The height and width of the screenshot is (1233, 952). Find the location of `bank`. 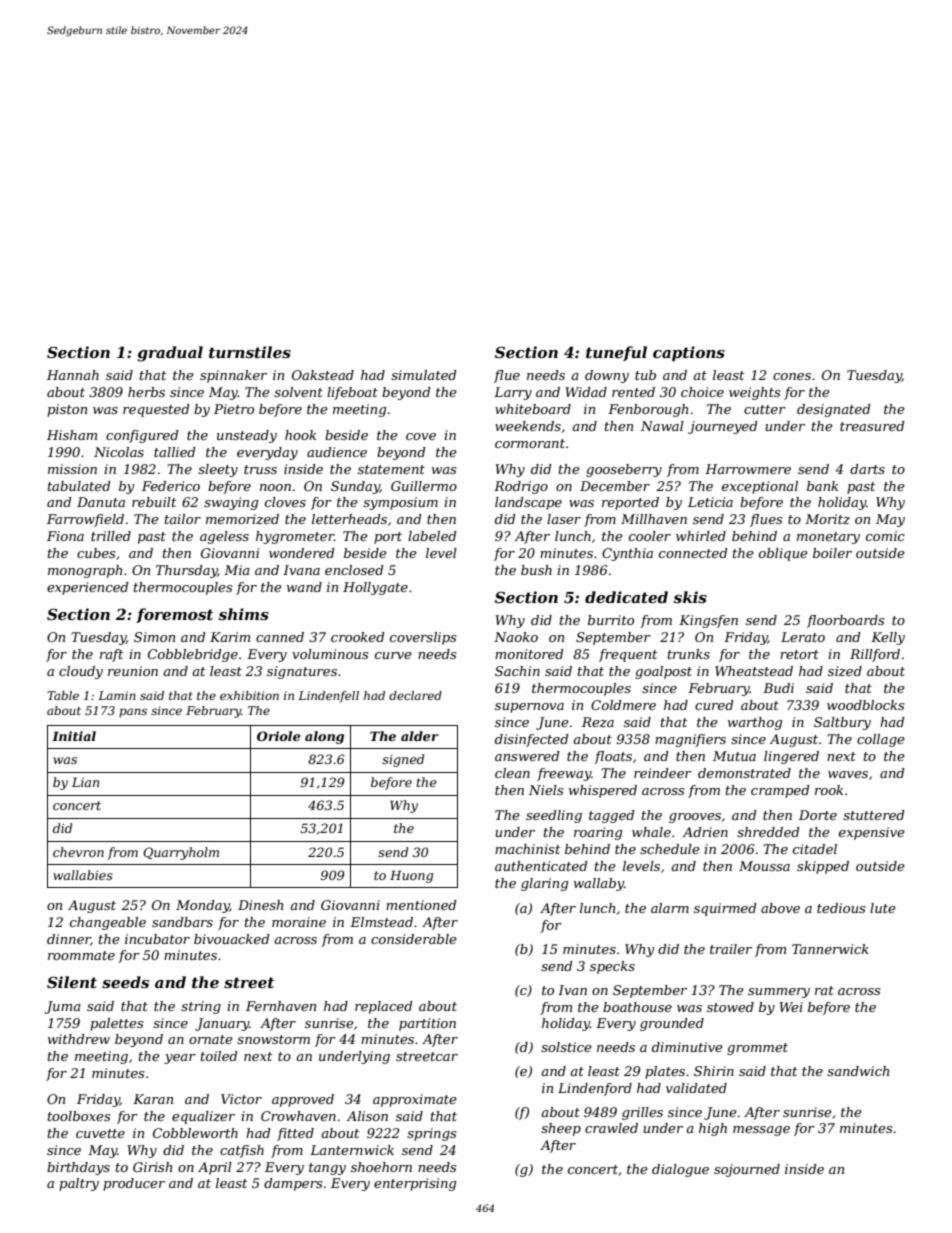

bank is located at coordinates (822, 486).
